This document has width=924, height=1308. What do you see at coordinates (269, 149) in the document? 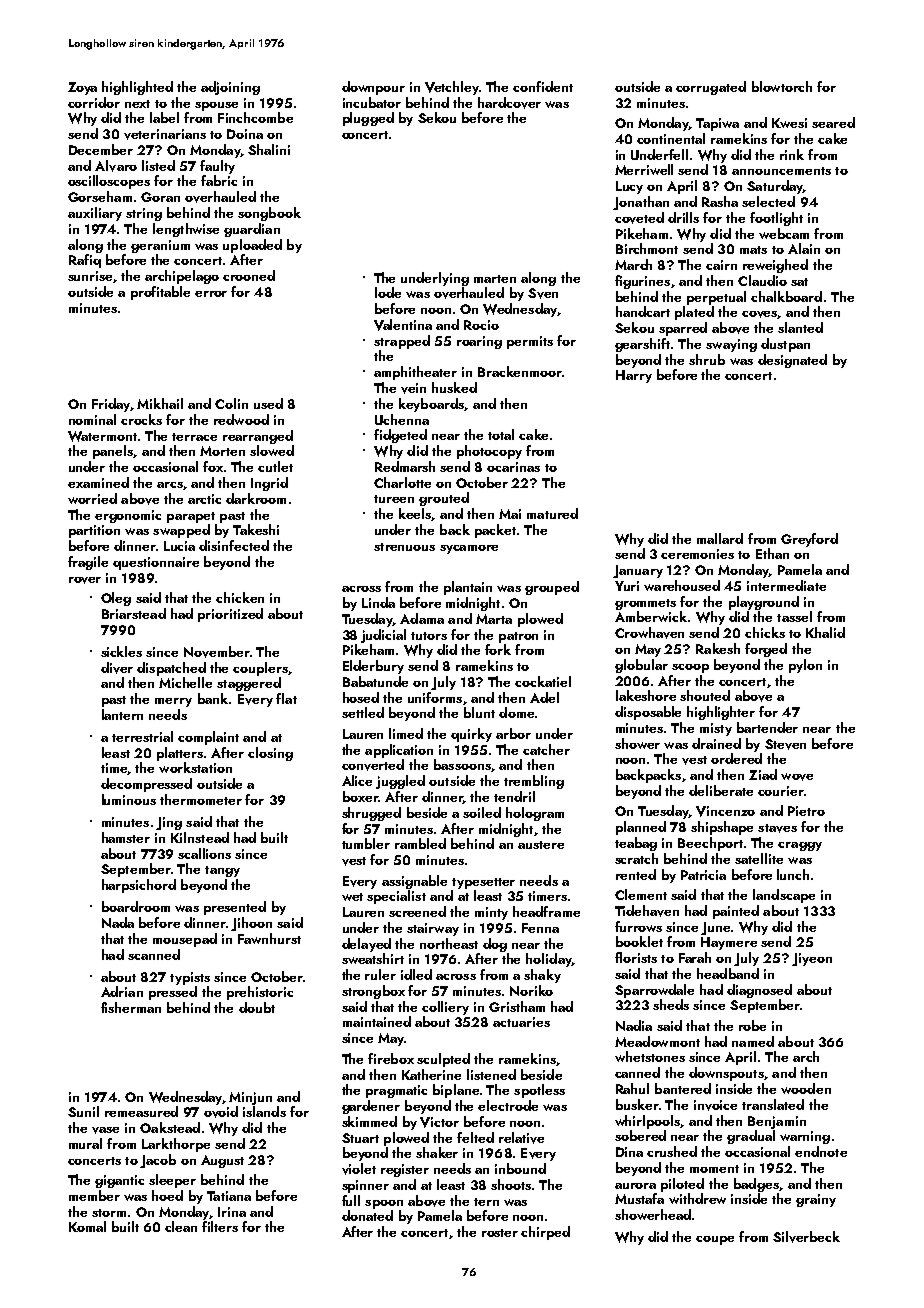
I see `Shalini` at bounding box center [269, 149].
